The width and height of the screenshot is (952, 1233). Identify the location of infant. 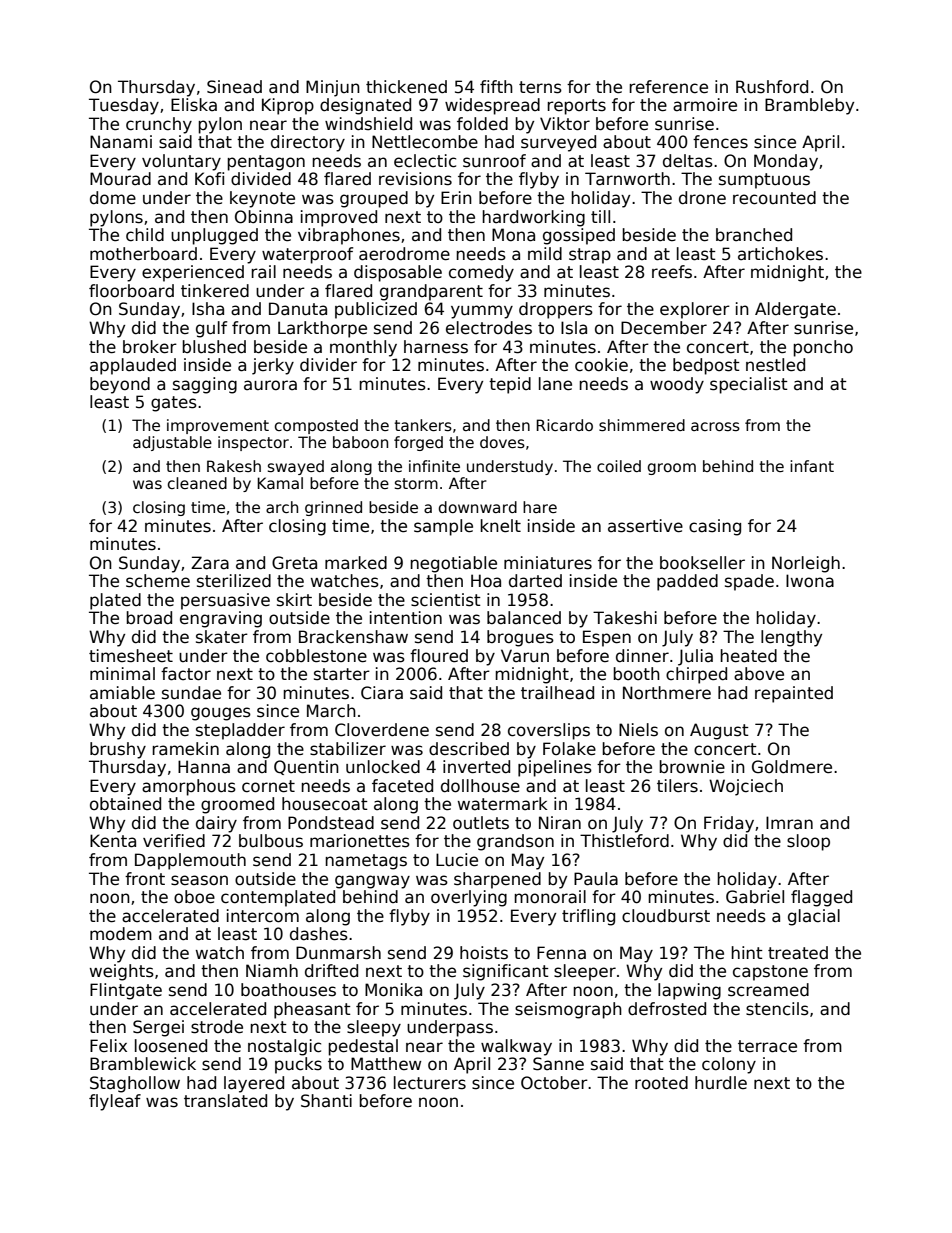
(812, 466).
